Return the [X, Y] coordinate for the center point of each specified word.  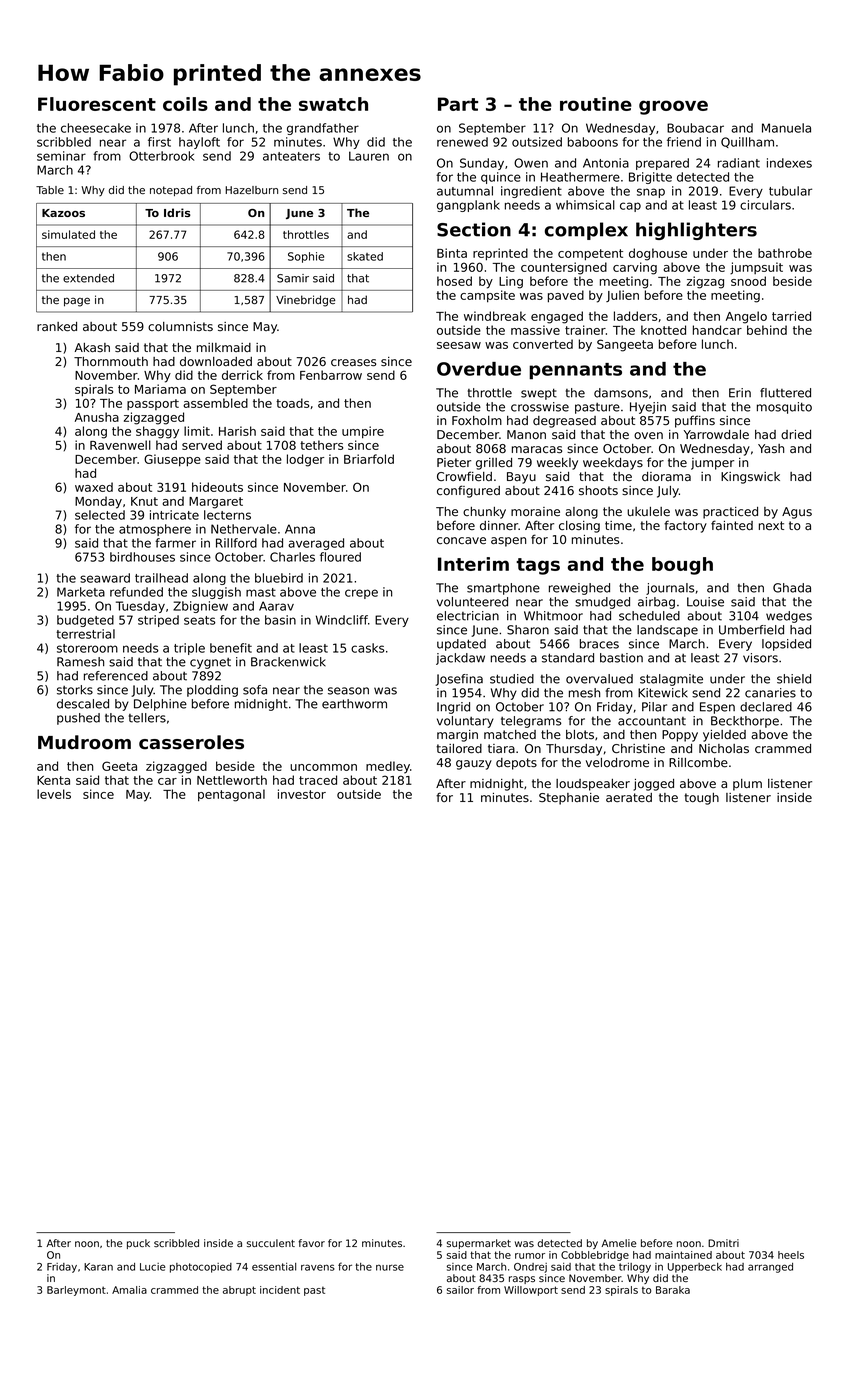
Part [458, 104]
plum [747, 785]
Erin [740, 393]
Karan [98, 1267]
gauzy [474, 765]
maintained [683, 1255]
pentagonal [231, 795]
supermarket [479, 1244]
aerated [629, 797]
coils [185, 104]
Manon [526, 434]
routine [596, 104]
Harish [237, 431]
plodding [212, 691]
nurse [390, 1267]
